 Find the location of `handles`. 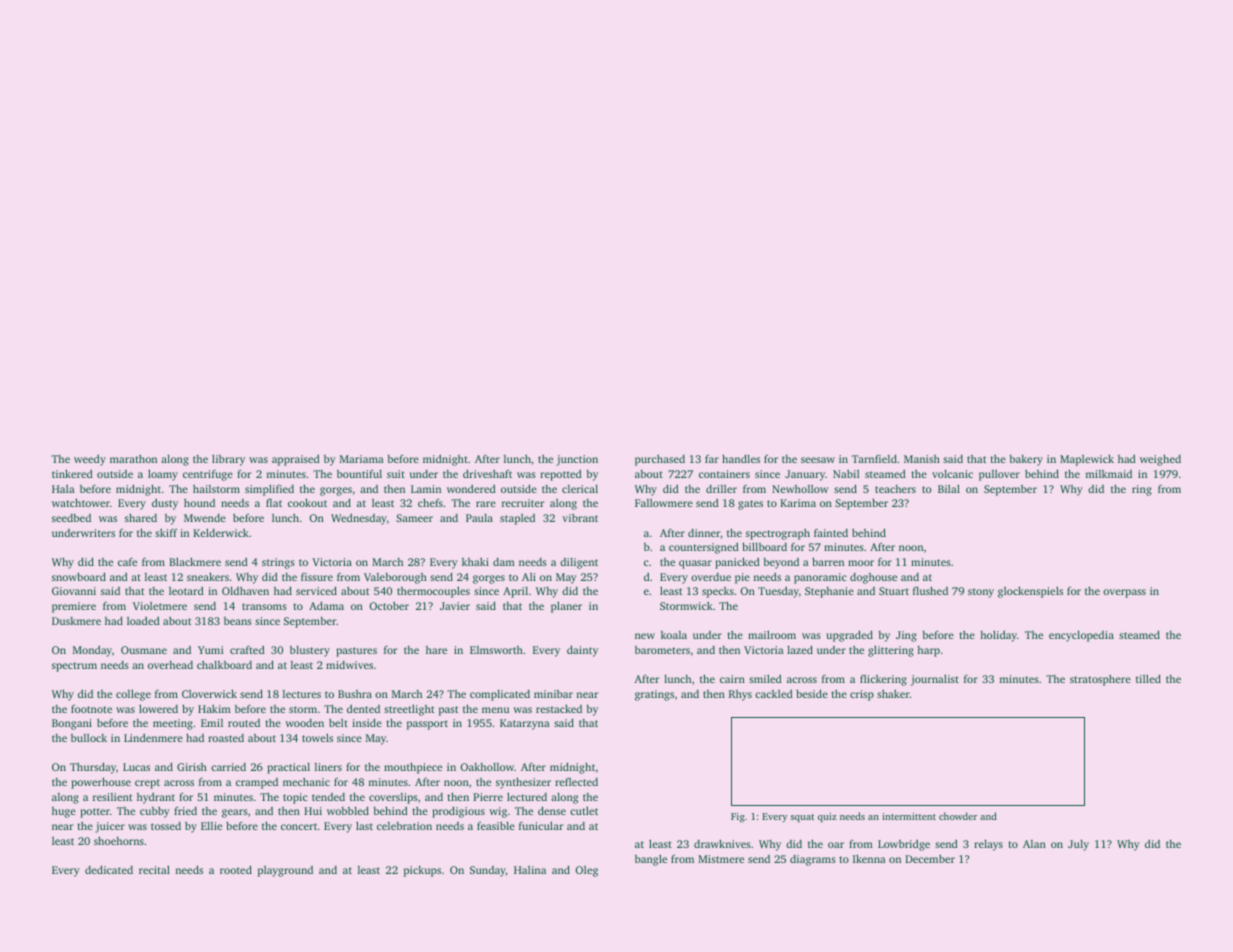

handles is located at coordinates (741, 458).
